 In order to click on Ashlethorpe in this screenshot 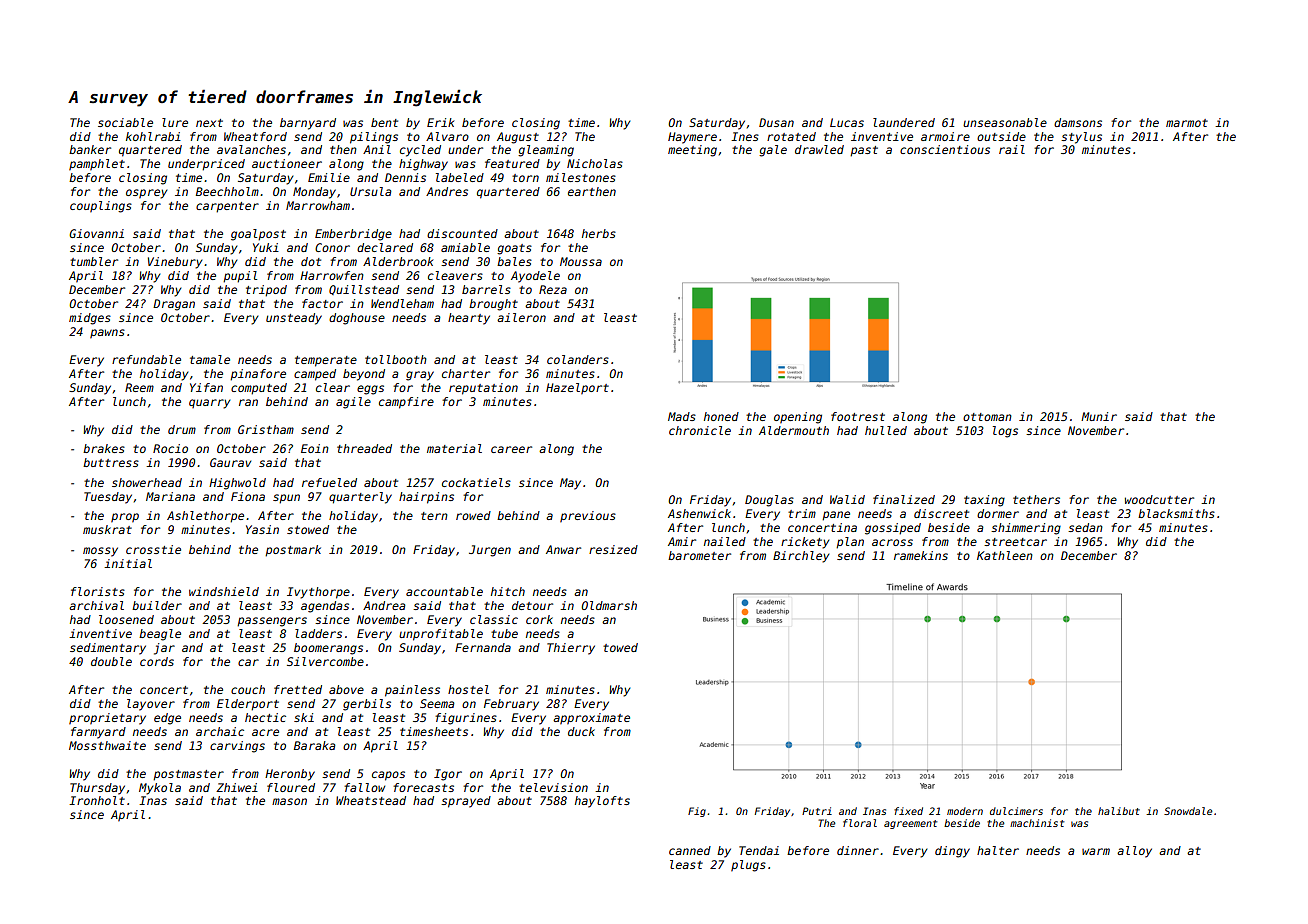, I will do `click(205, 517)`.
